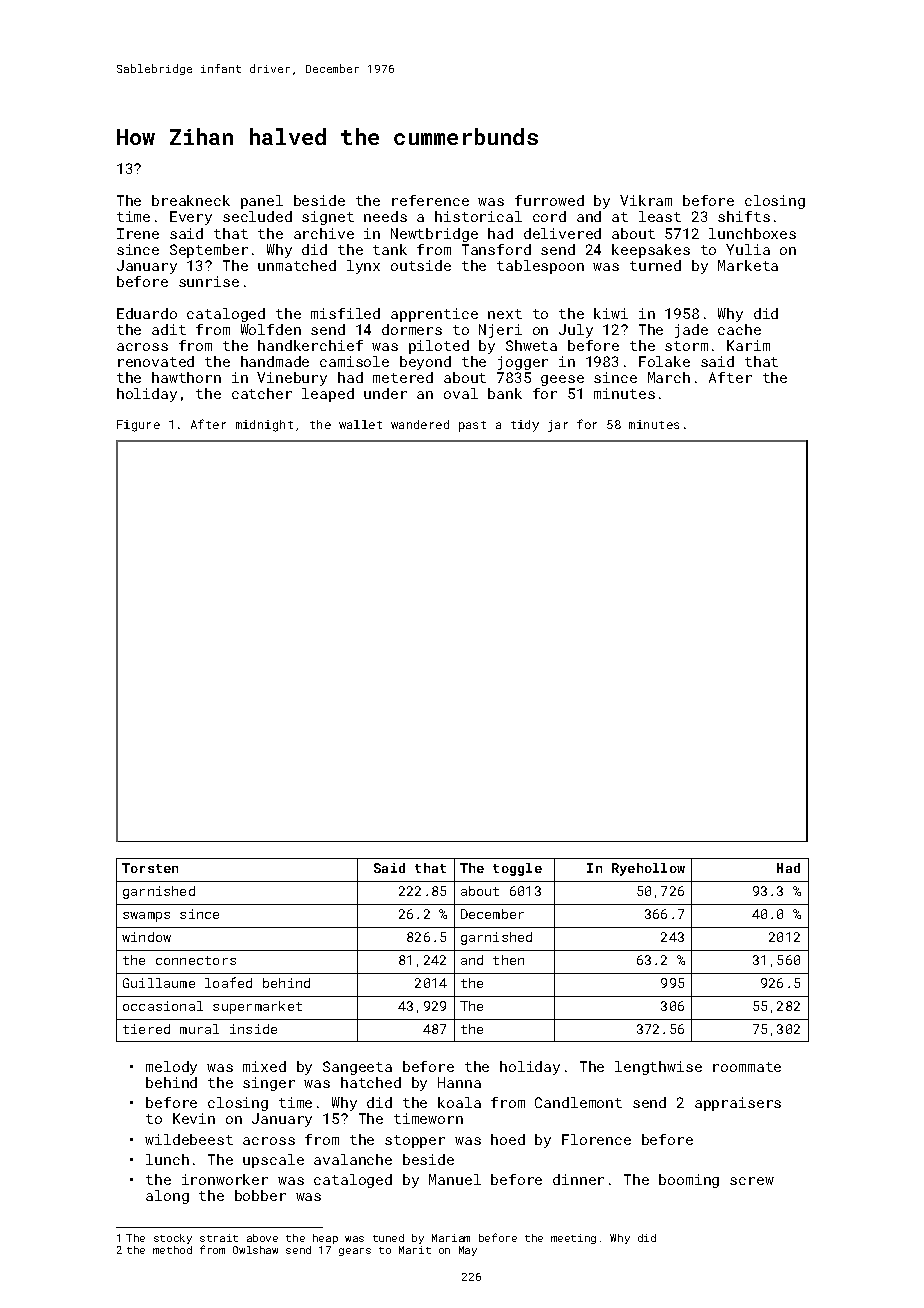 This page has height=1308, width=924. What do you see at coordinates (167, 1197) in the page?
I see `along` at bounding box center [167, 1197].
